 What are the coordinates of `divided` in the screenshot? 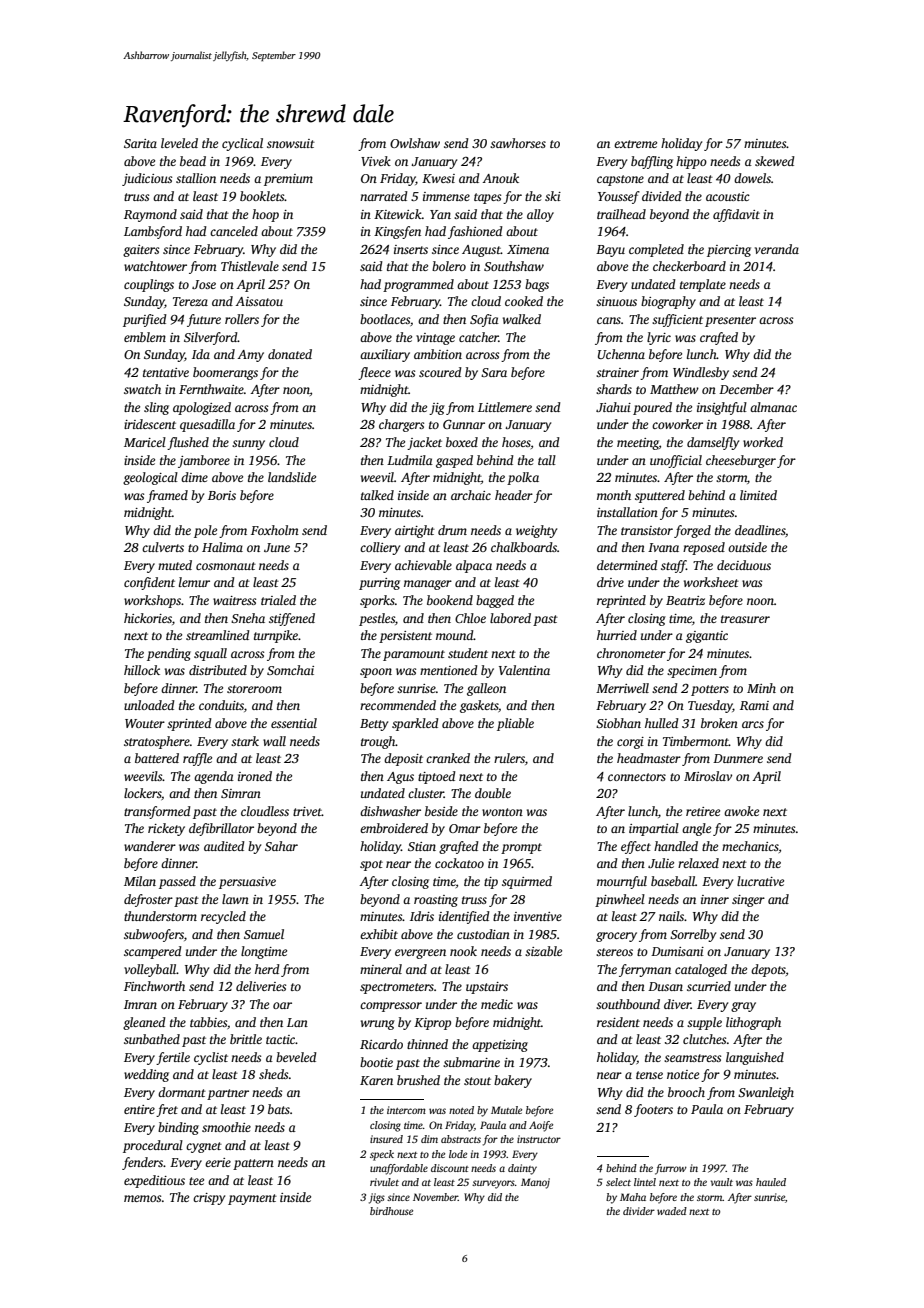 It's located at (662, 196).
